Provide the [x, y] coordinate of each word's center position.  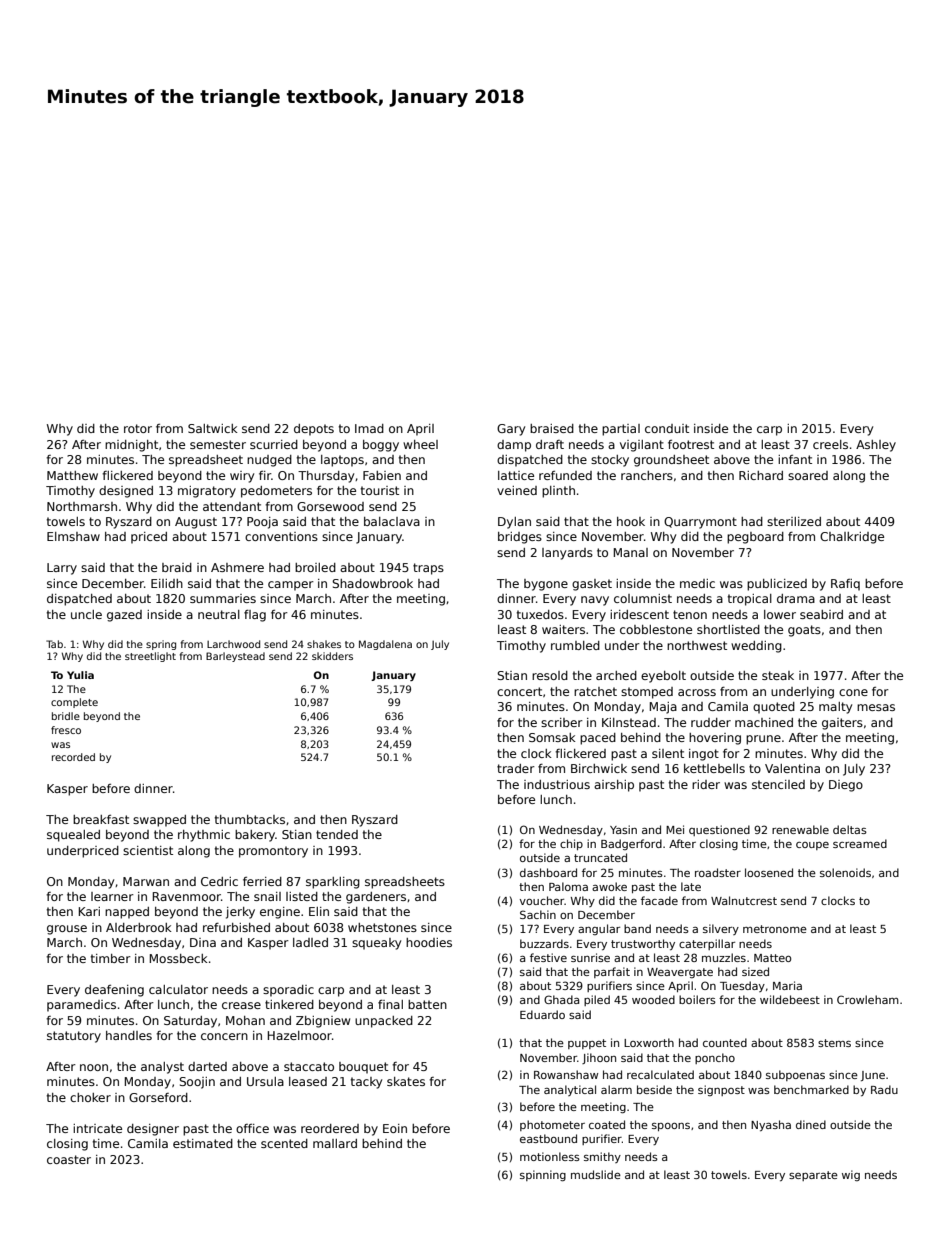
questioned [719, 830]
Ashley [876, 446]
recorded [73, 757]
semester [218, 444]
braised [552, 428]
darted [207, 1066]
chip [571, 844]
